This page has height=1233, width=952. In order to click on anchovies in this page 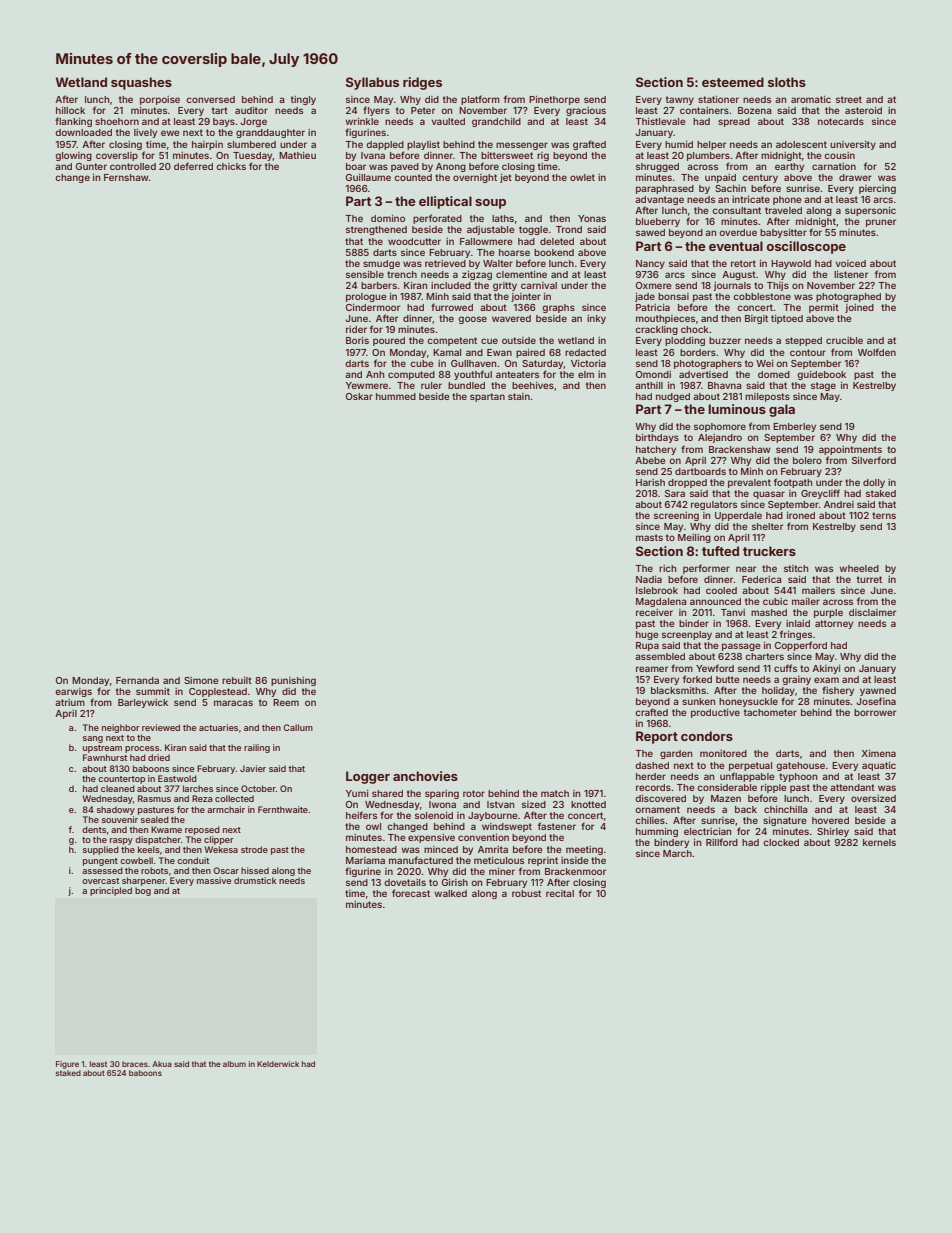, I will do `click(425, 776)`.
